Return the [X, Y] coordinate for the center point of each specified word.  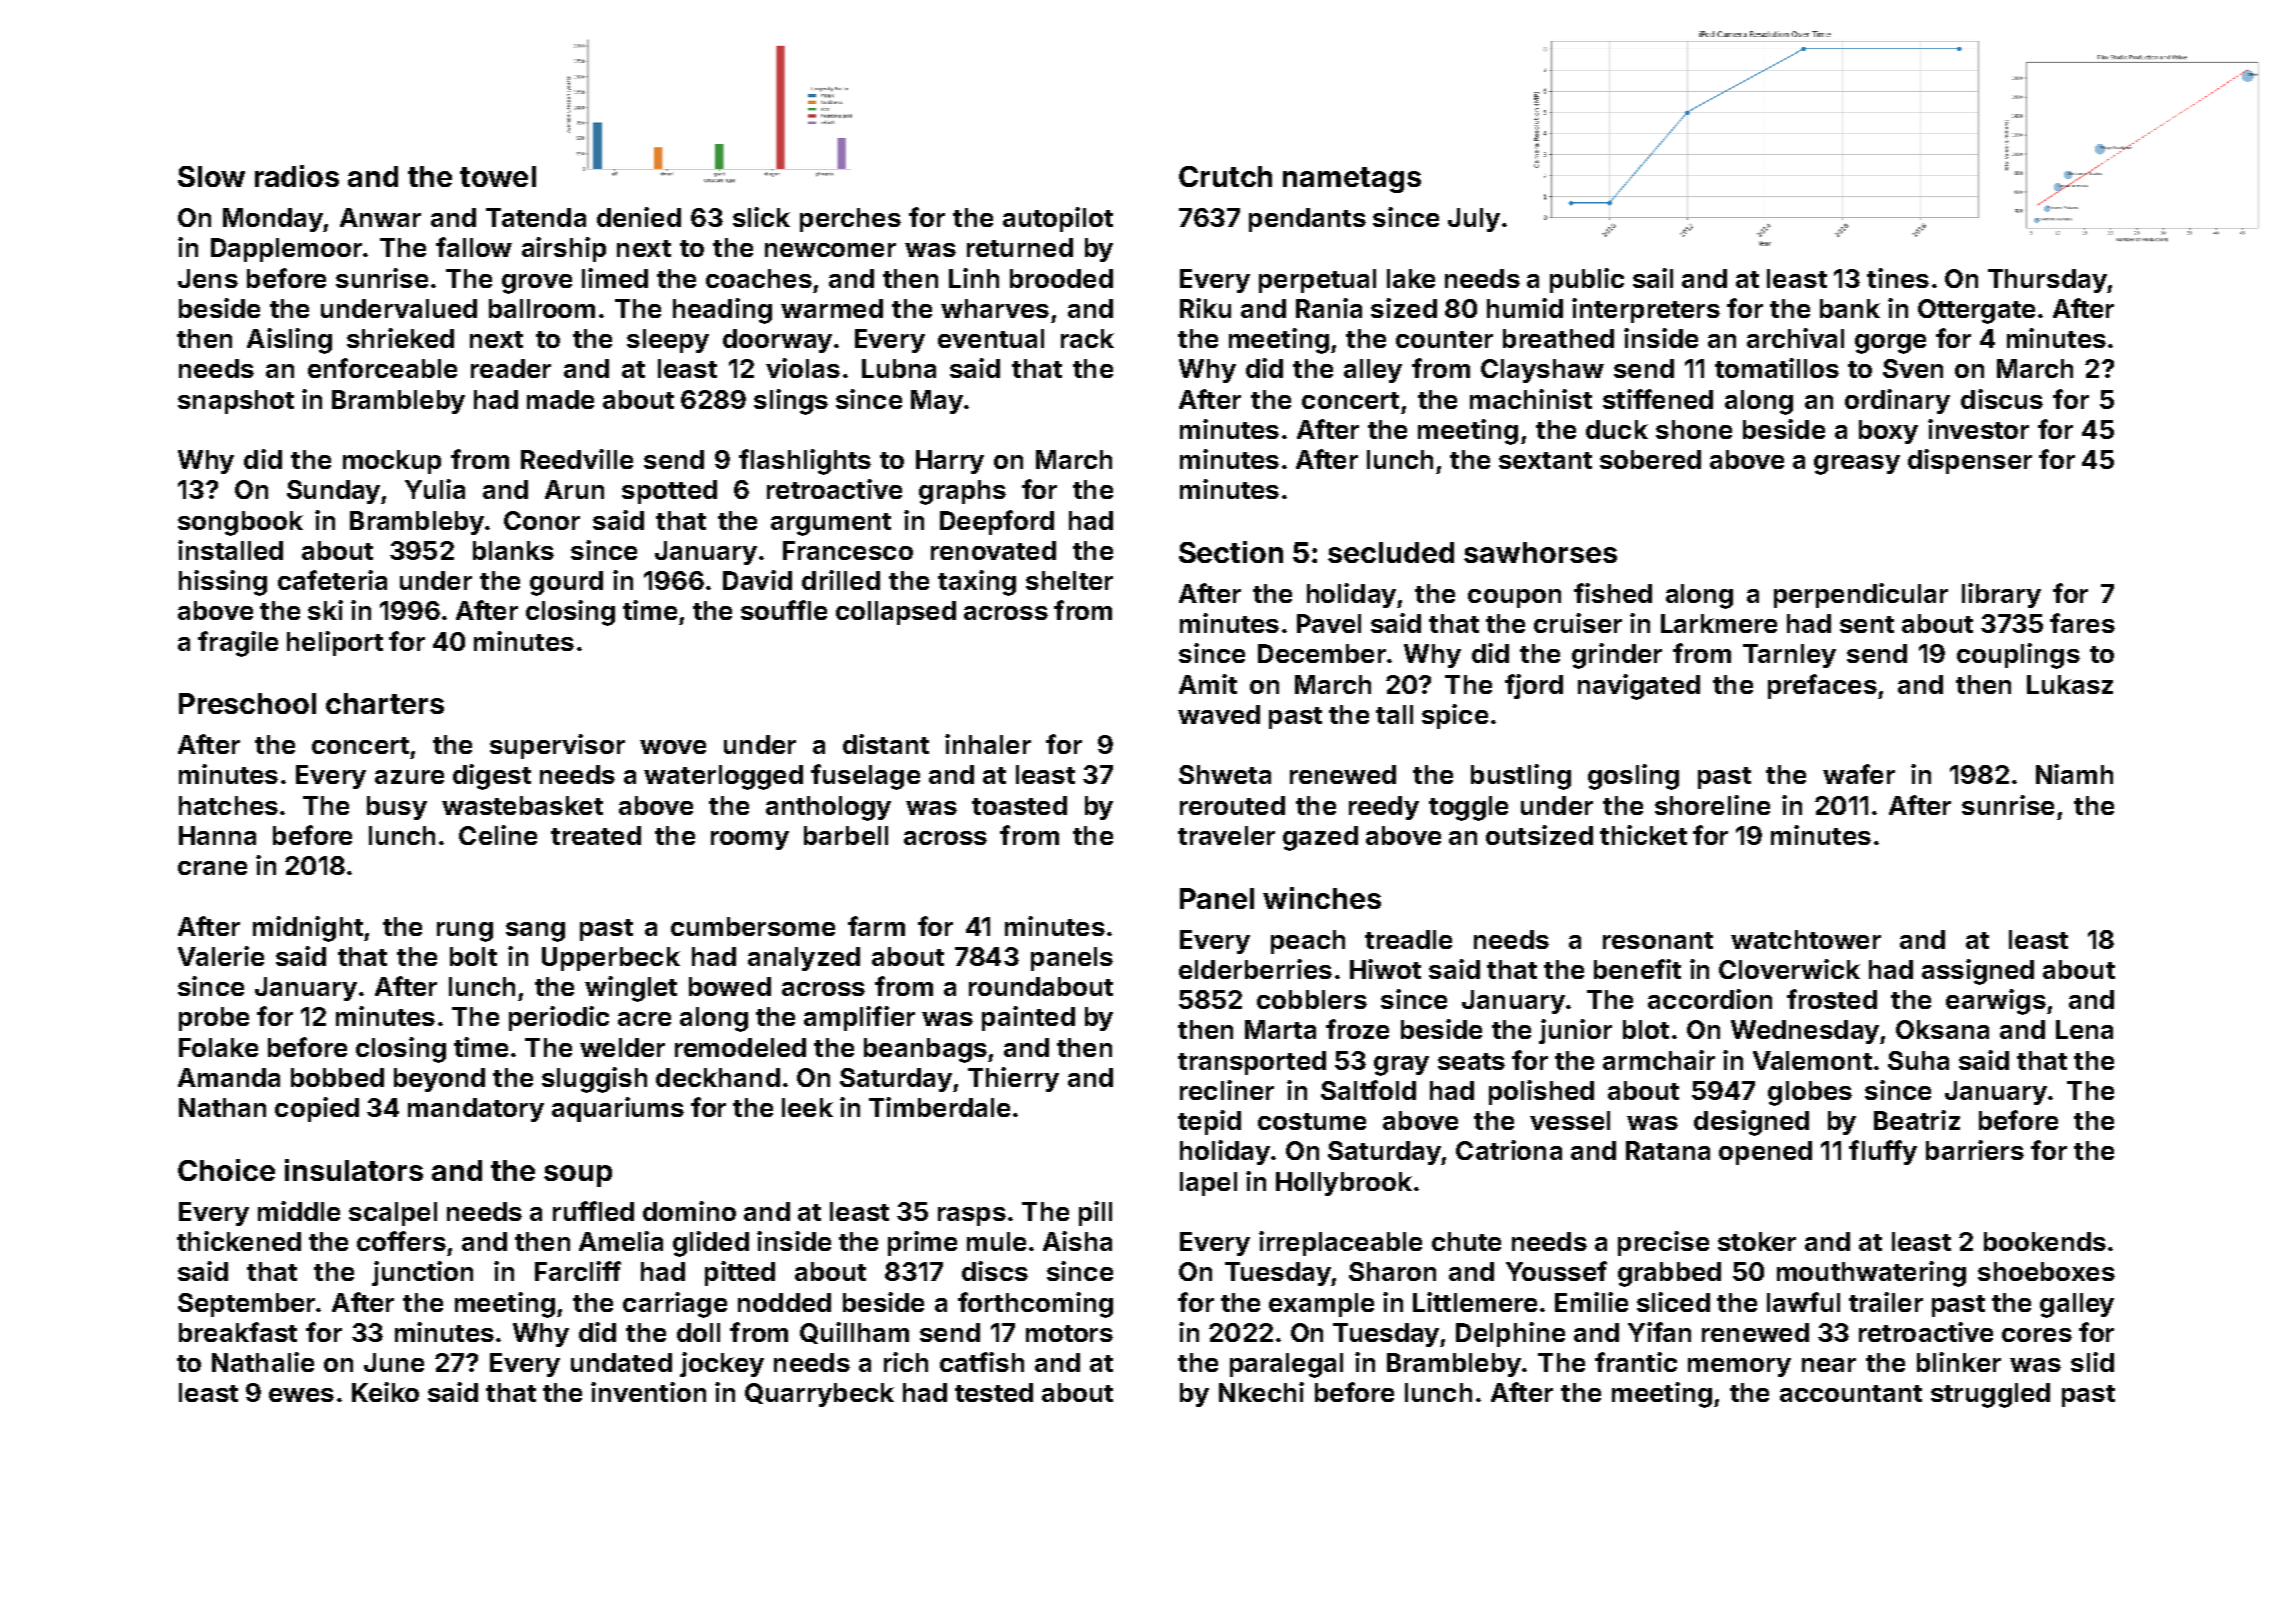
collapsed [896, 613]
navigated [1639, 687]
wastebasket [522, 805]
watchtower [1806, 939]
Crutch [1225, 176]
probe [214, 1019]
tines [1898, 278]
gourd [566, 583]
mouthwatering [1871, 1274]
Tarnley [1789, 656]
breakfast [238, 1332]
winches [1322, 898]
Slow [211, 176]
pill [1095, 1213]
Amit [1208, 684]
